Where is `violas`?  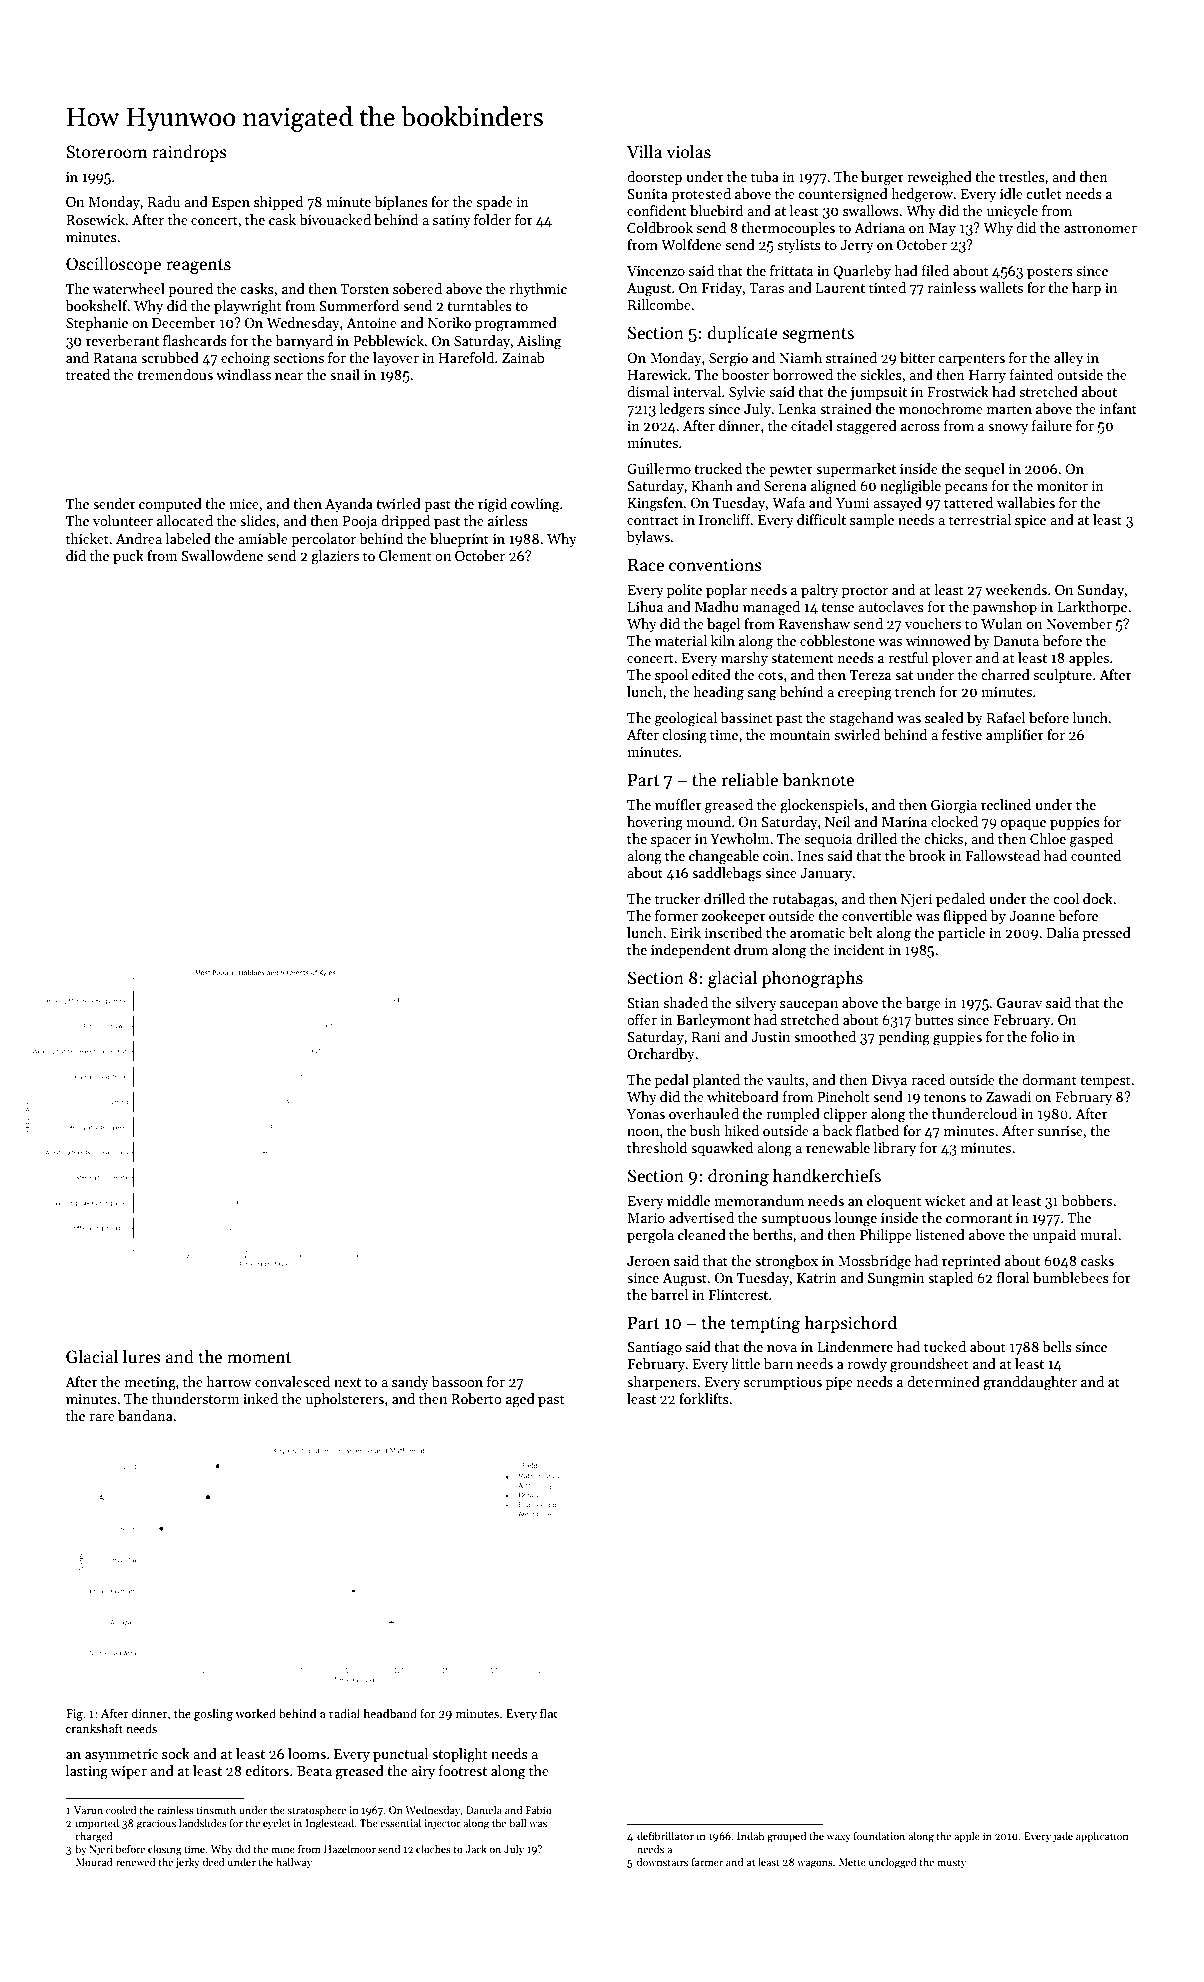
violas is located at coordinates (689, 151).
